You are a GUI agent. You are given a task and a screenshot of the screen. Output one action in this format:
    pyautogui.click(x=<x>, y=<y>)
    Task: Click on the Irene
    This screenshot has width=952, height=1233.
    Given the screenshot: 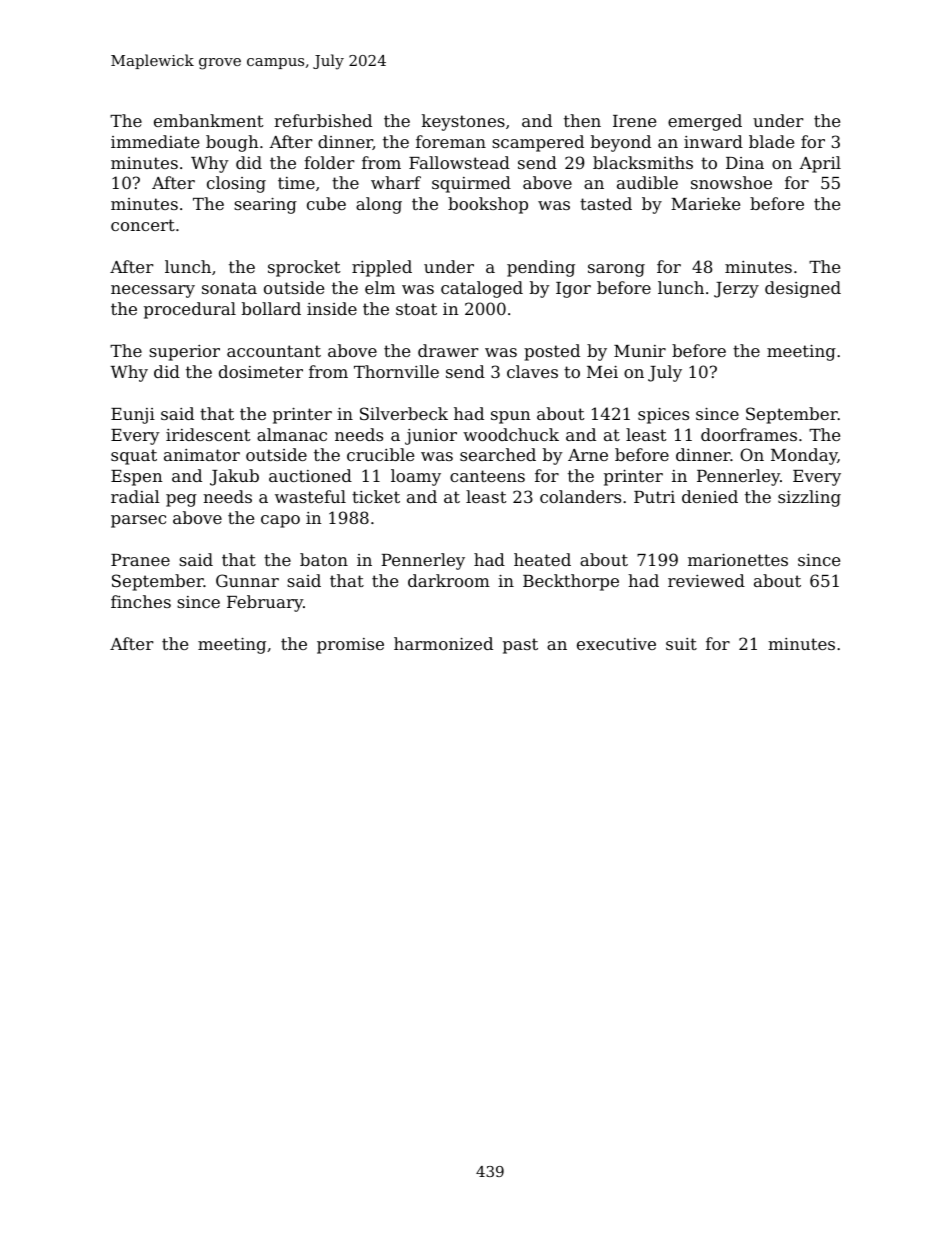 What is the action you would take?
    pyautogui.click(x=634, y=121)
